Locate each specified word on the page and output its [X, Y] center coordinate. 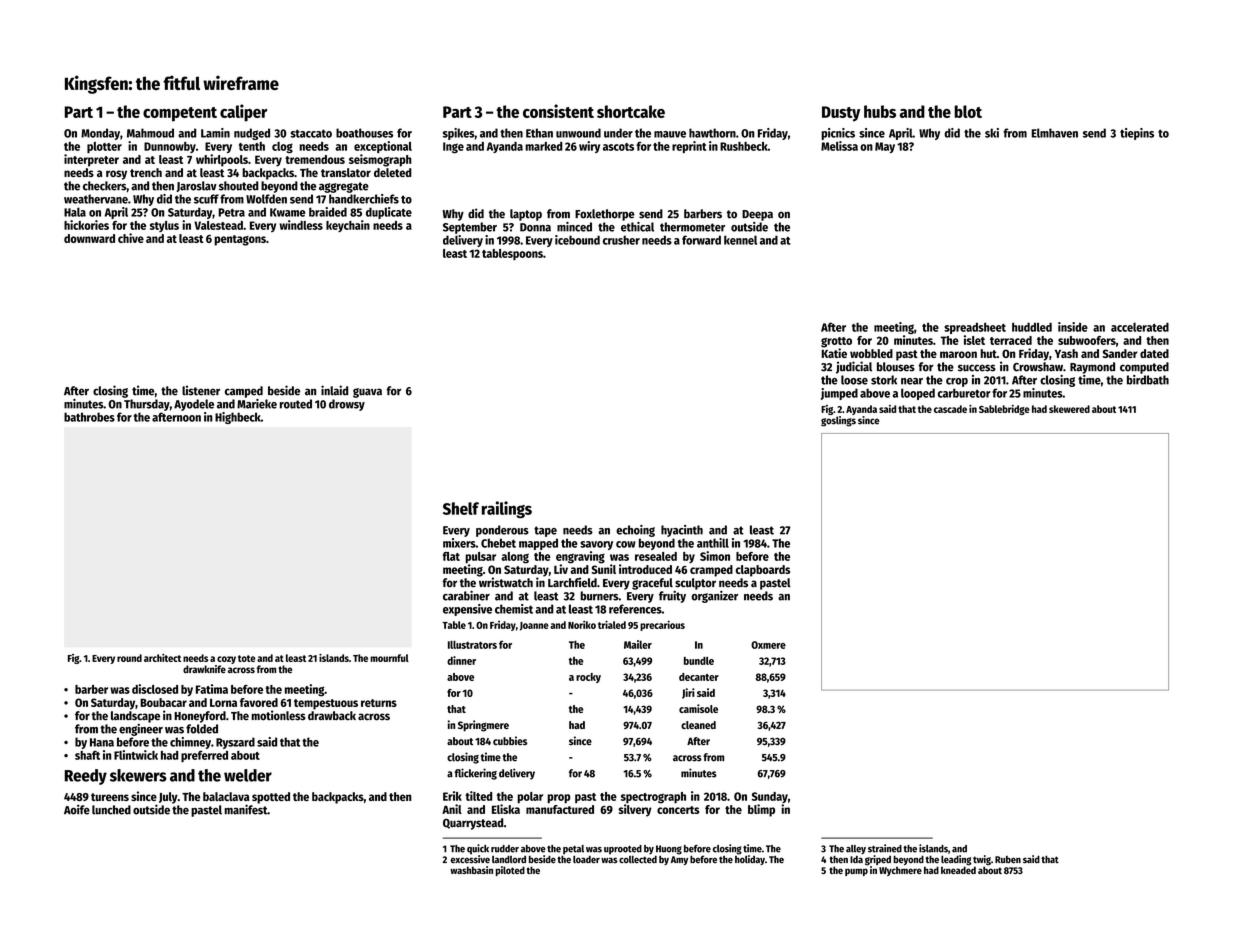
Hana [102, 742]
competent [180, 114]
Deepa [757, 215]
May [885, 147]
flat [451, 556]
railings [507, 509]
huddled [1032, 327]
